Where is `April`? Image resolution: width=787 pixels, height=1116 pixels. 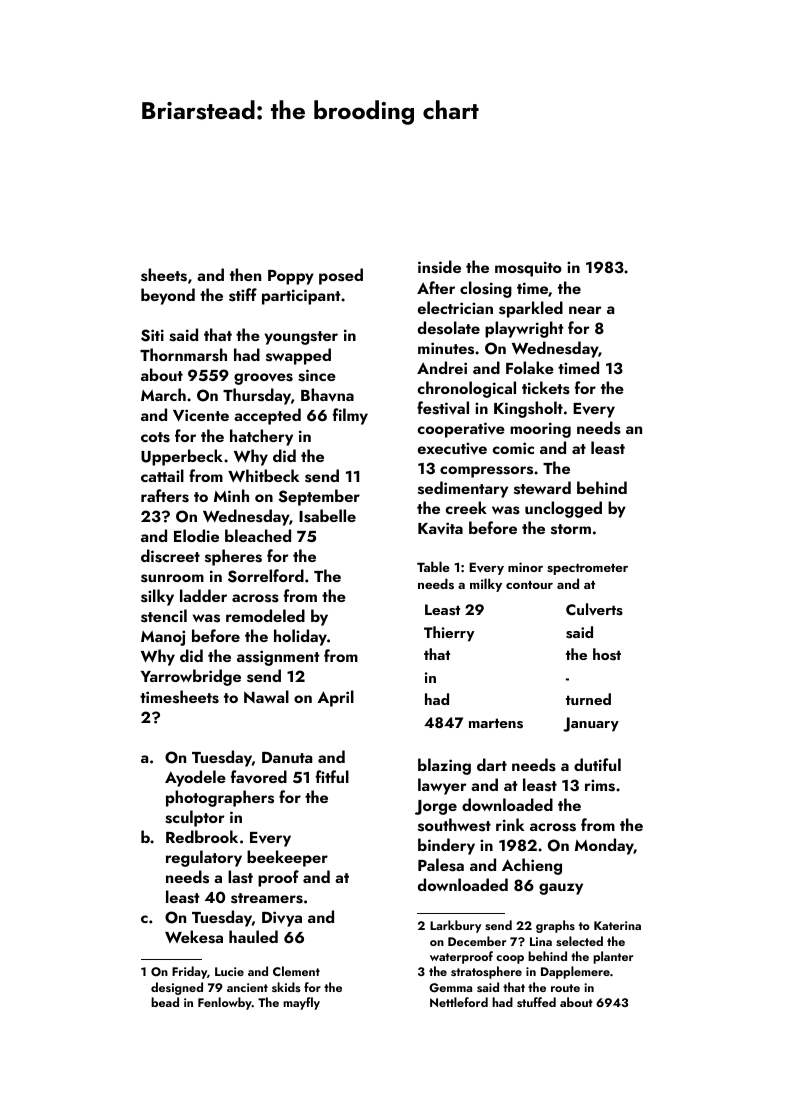 April is located at coordinates (335, 698).
